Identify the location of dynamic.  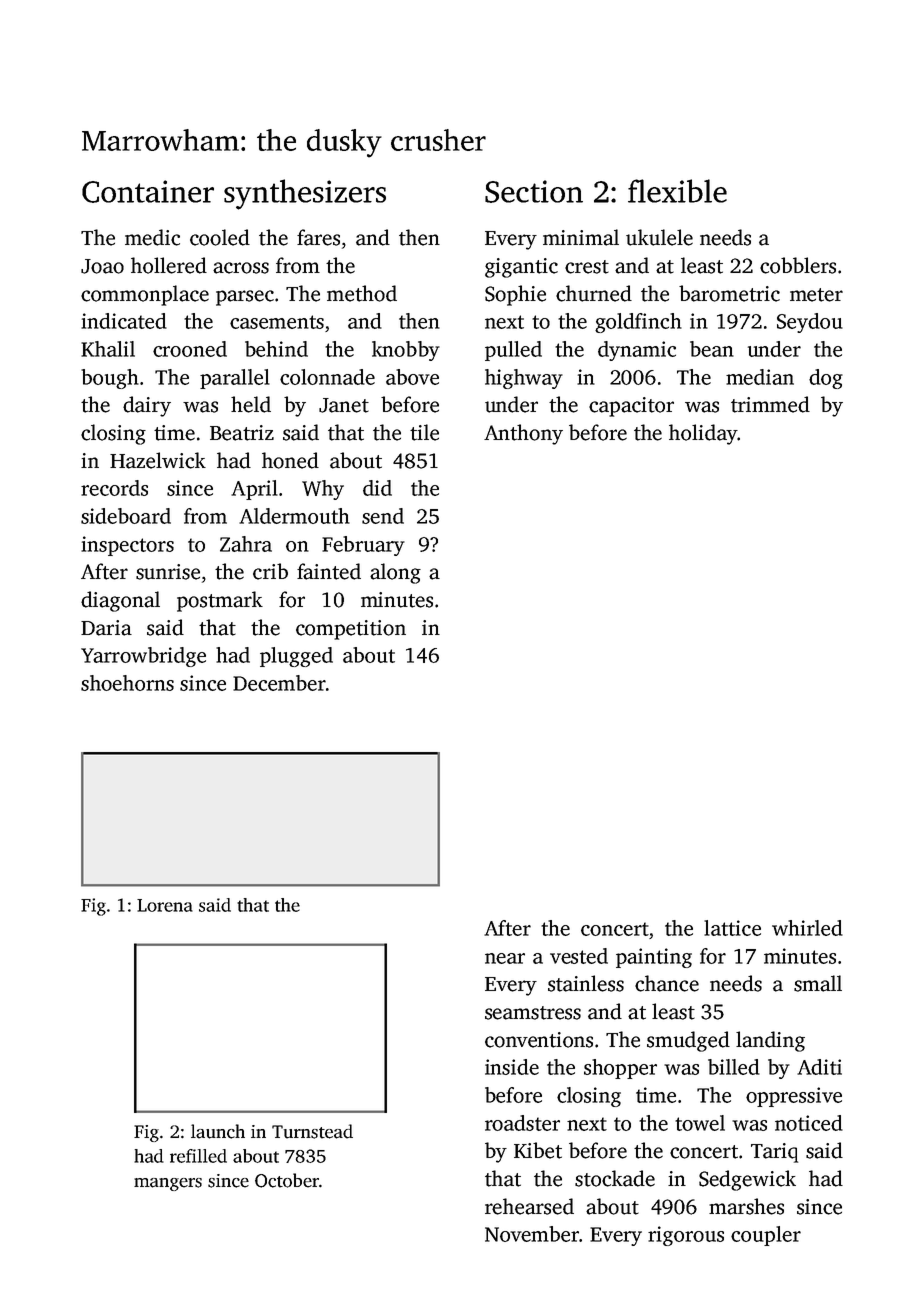
(637, 351).
